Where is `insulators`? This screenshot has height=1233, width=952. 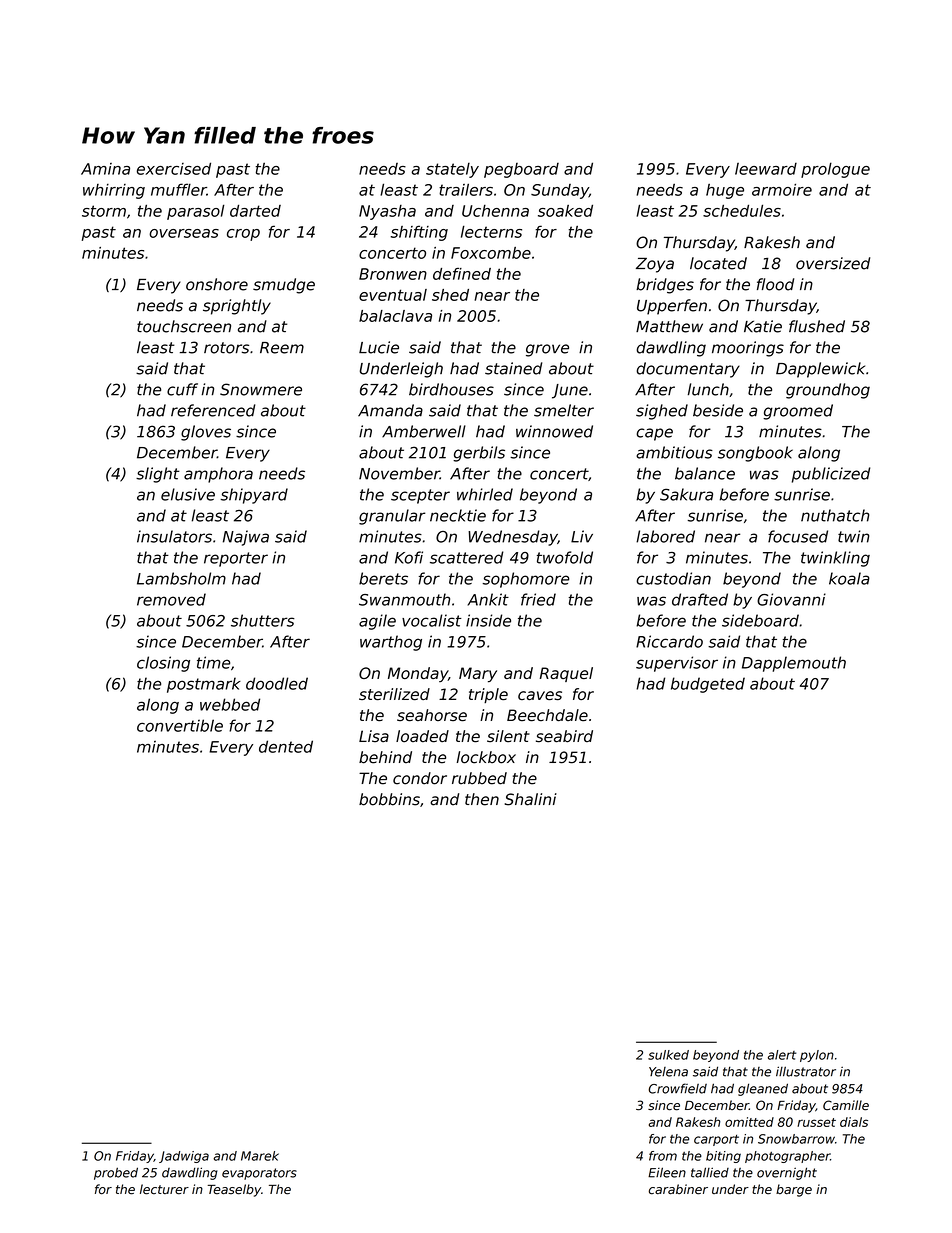
insulators is located at coordinates (174, 536).
